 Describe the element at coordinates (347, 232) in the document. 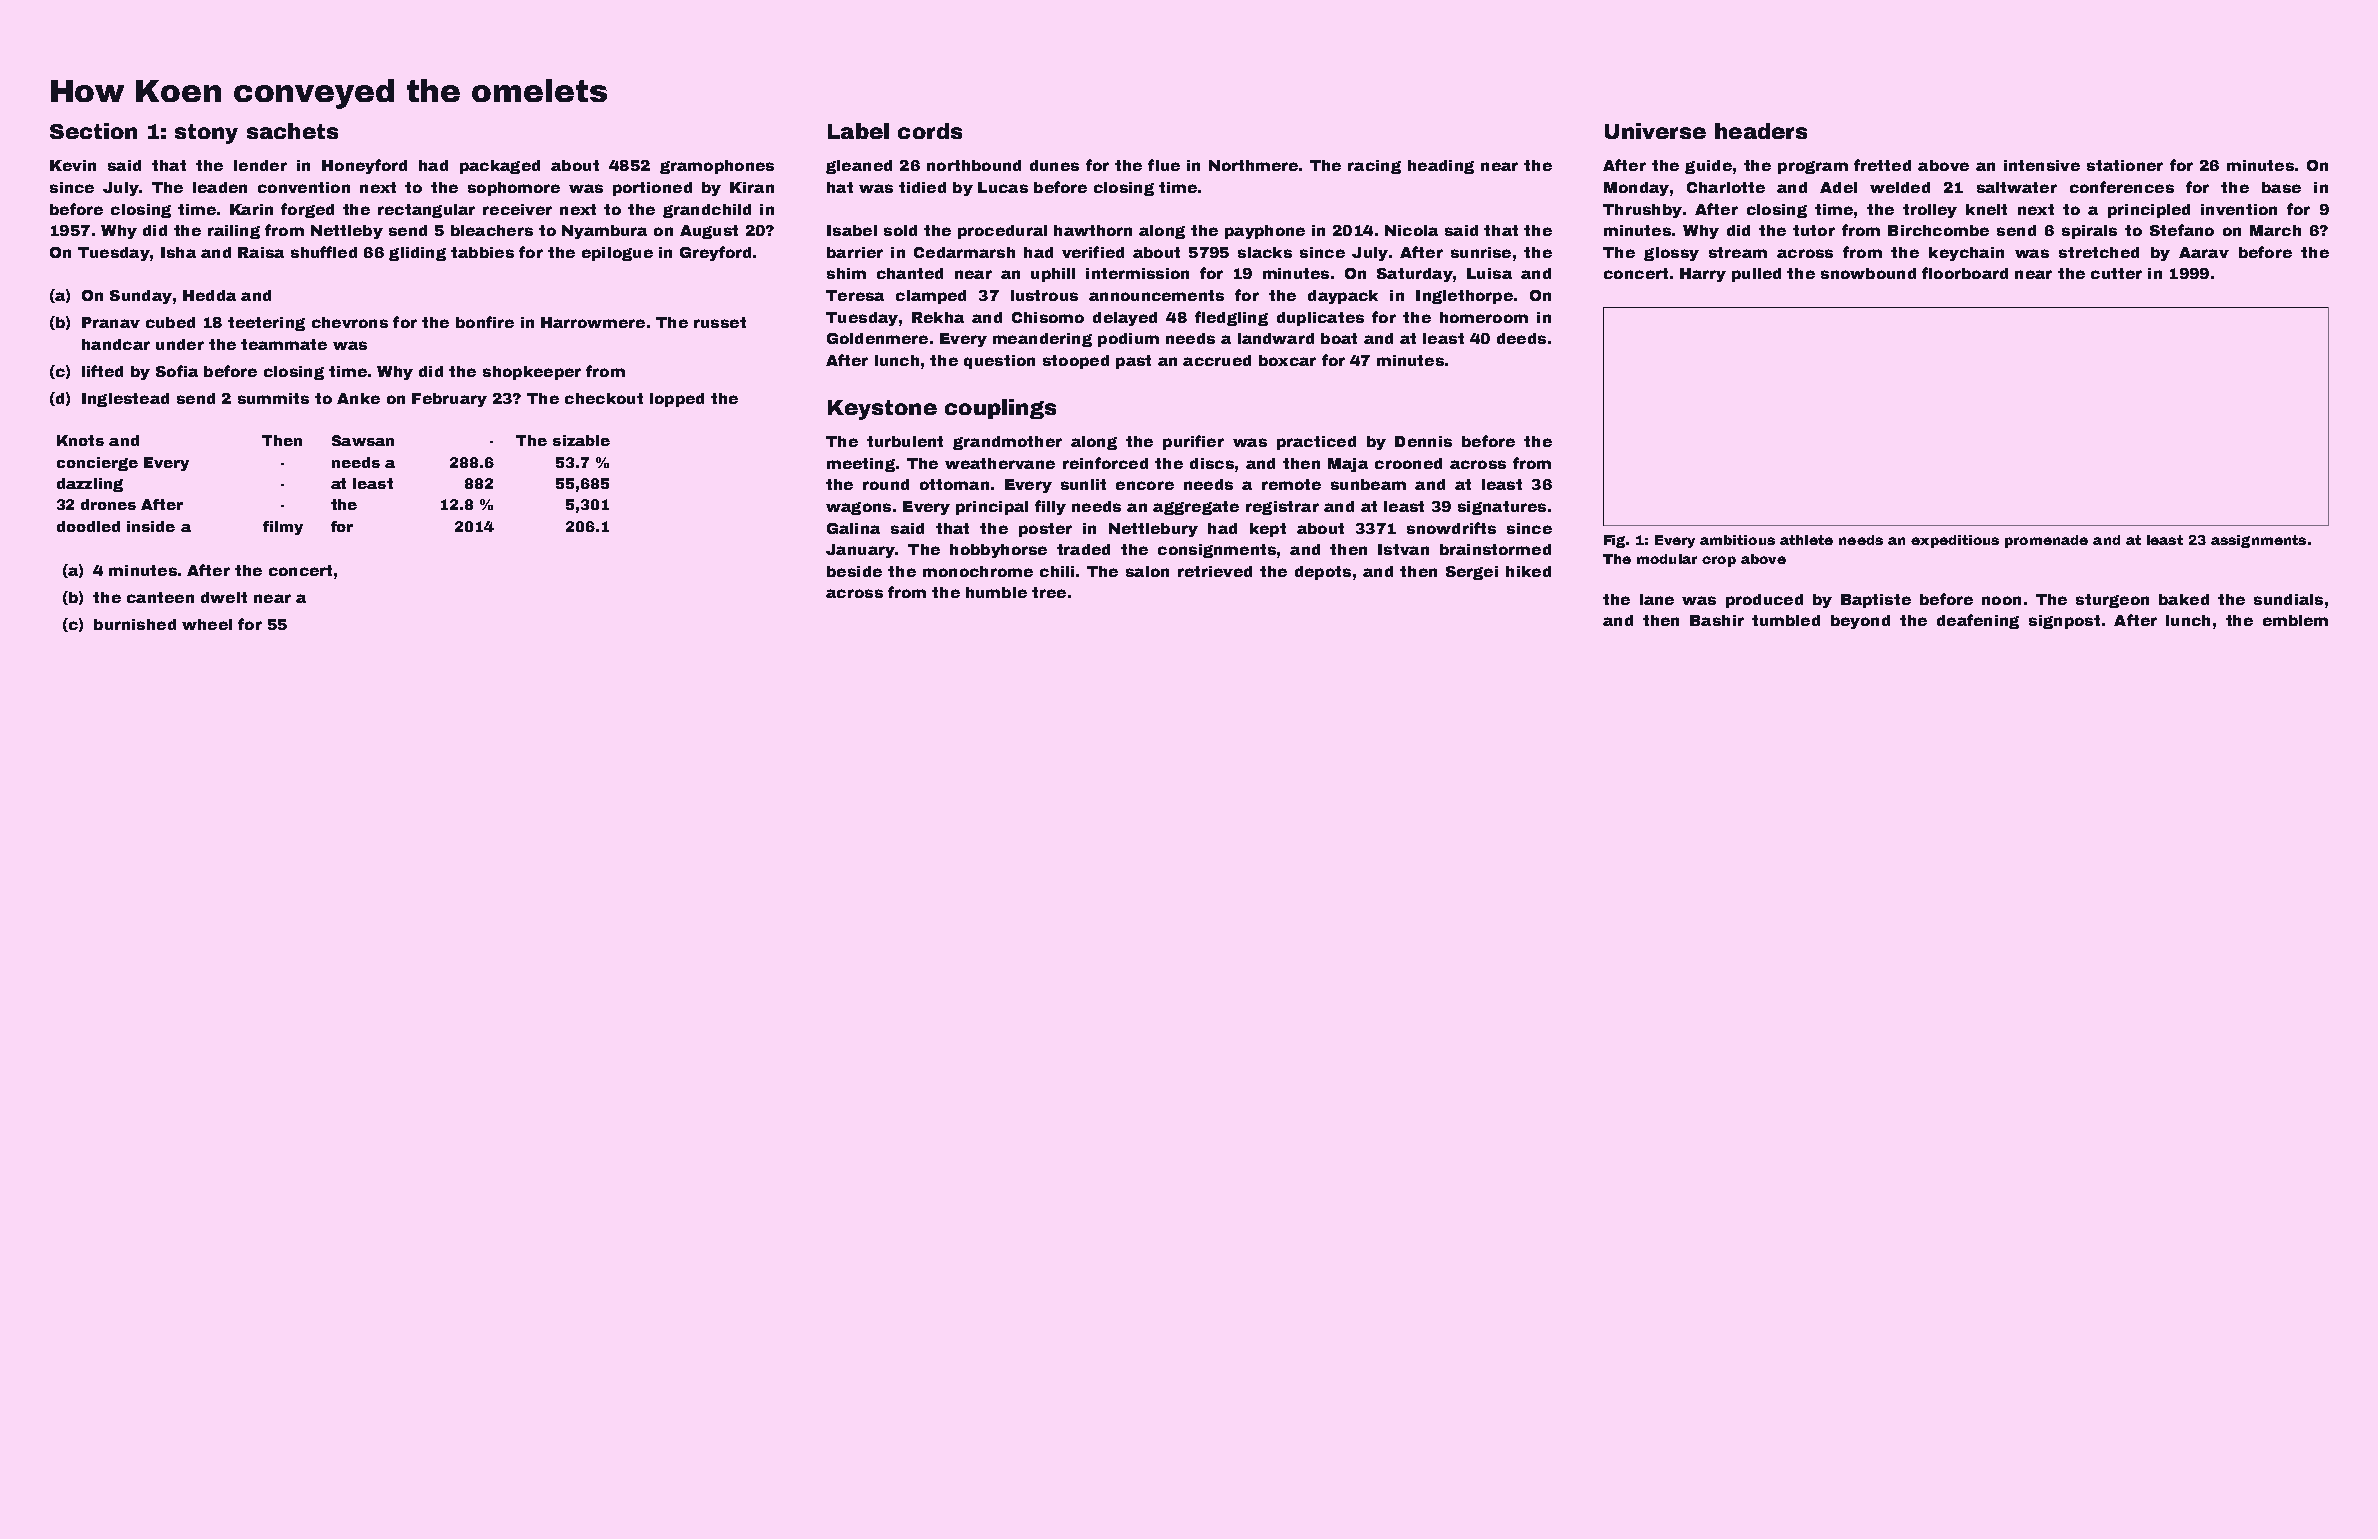

I see `Nettleby` at that location.
